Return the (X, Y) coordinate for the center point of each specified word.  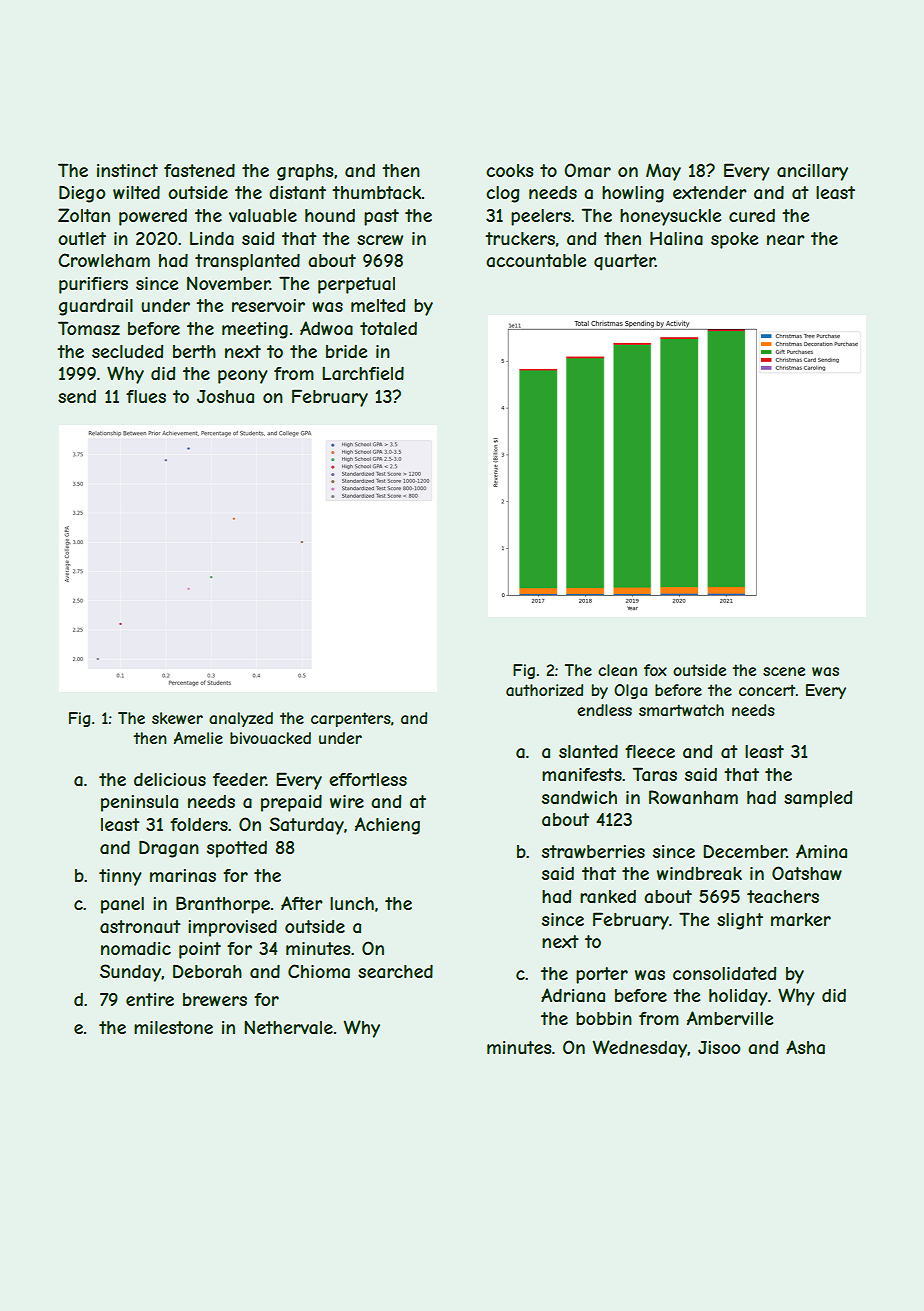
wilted (136, 192)
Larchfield (363, 373)
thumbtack (377, 192)
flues (146, 396)
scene (784, 671)
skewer (177, 718)
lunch (352, 903)
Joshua (225, 396)
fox (655, 670)
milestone (173, 1027)
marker (801, 919)
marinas (183, 875)
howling (633, 194)
